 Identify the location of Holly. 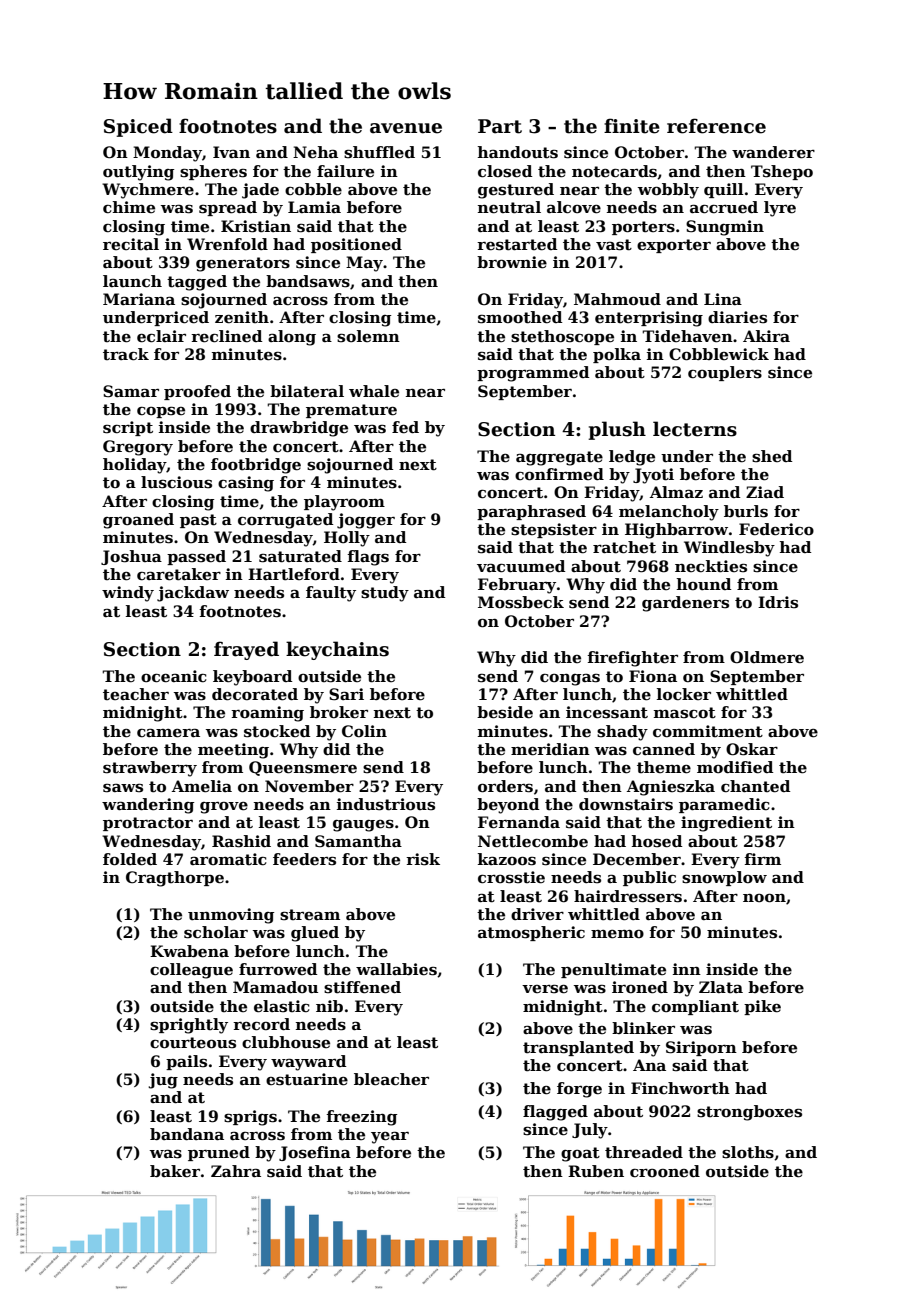
(347, 539).
